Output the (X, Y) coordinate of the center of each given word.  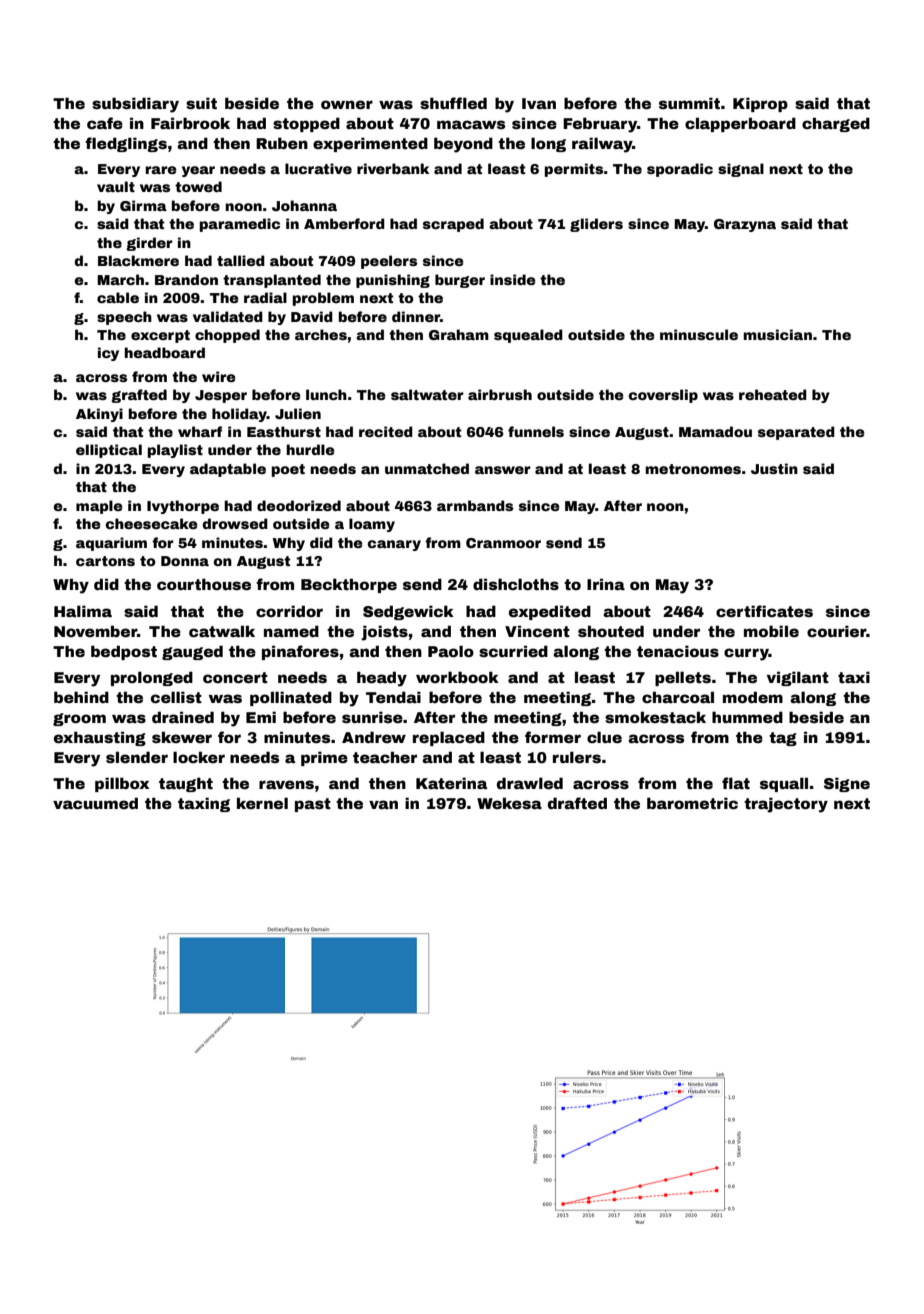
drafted (577, 803)
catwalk (222, 631)
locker (199, 757)
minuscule (699, 334)
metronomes (693, 469)
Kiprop (760, 104)
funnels (536, 431)
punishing (393, 281)
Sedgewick (408, 612)
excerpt (160, 336)
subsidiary (135, 105)
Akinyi (99, 415)
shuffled (453, 103)
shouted (611, 631)
